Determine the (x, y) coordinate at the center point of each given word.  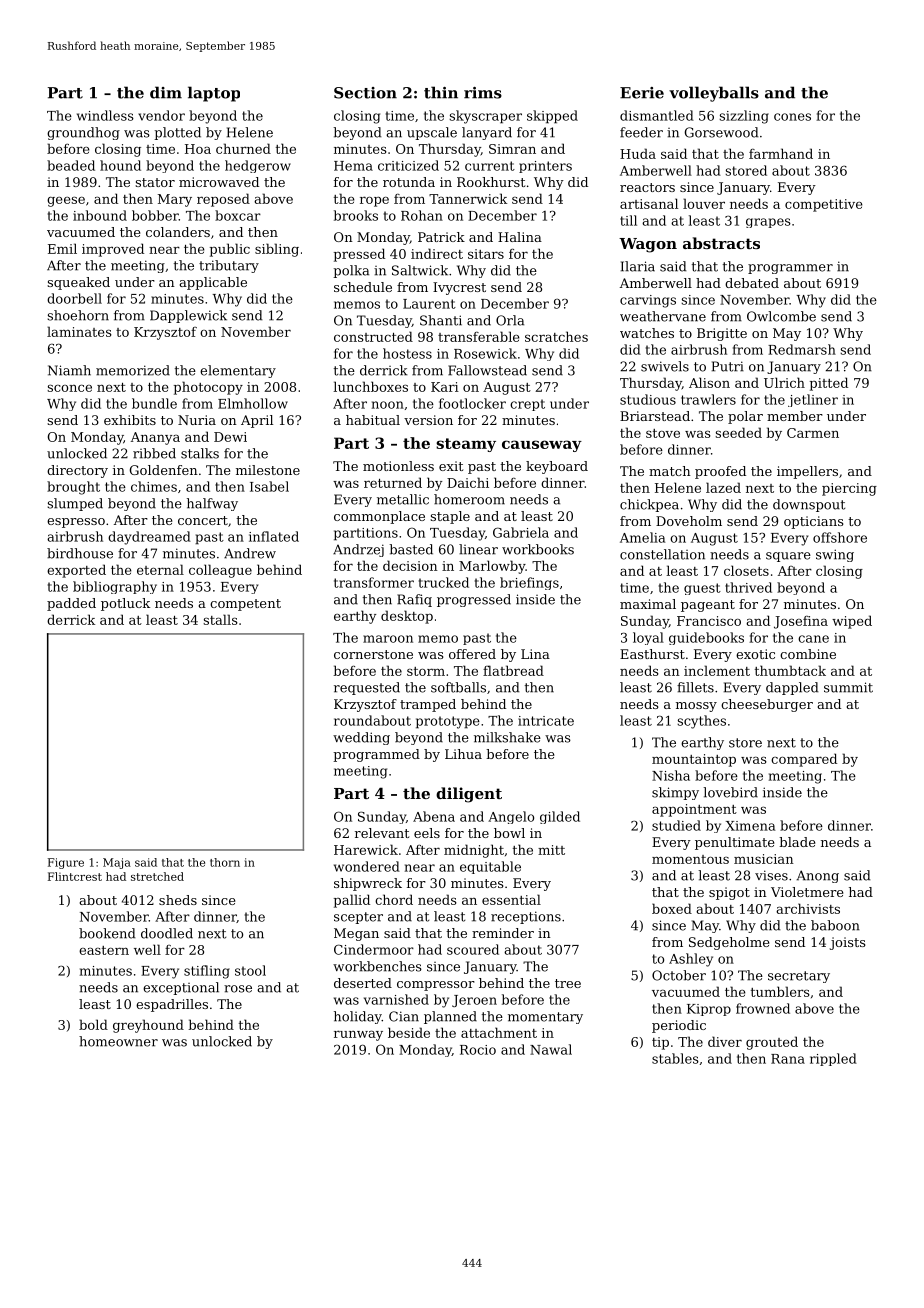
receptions (526, 917)
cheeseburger (767, 705)
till (628, 220)
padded (71, 604)
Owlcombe (781, 316)
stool (250, 970)
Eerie (642, 93)
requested (367, 688)
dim (166, 92)
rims (483, 93)
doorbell (74, 298)
